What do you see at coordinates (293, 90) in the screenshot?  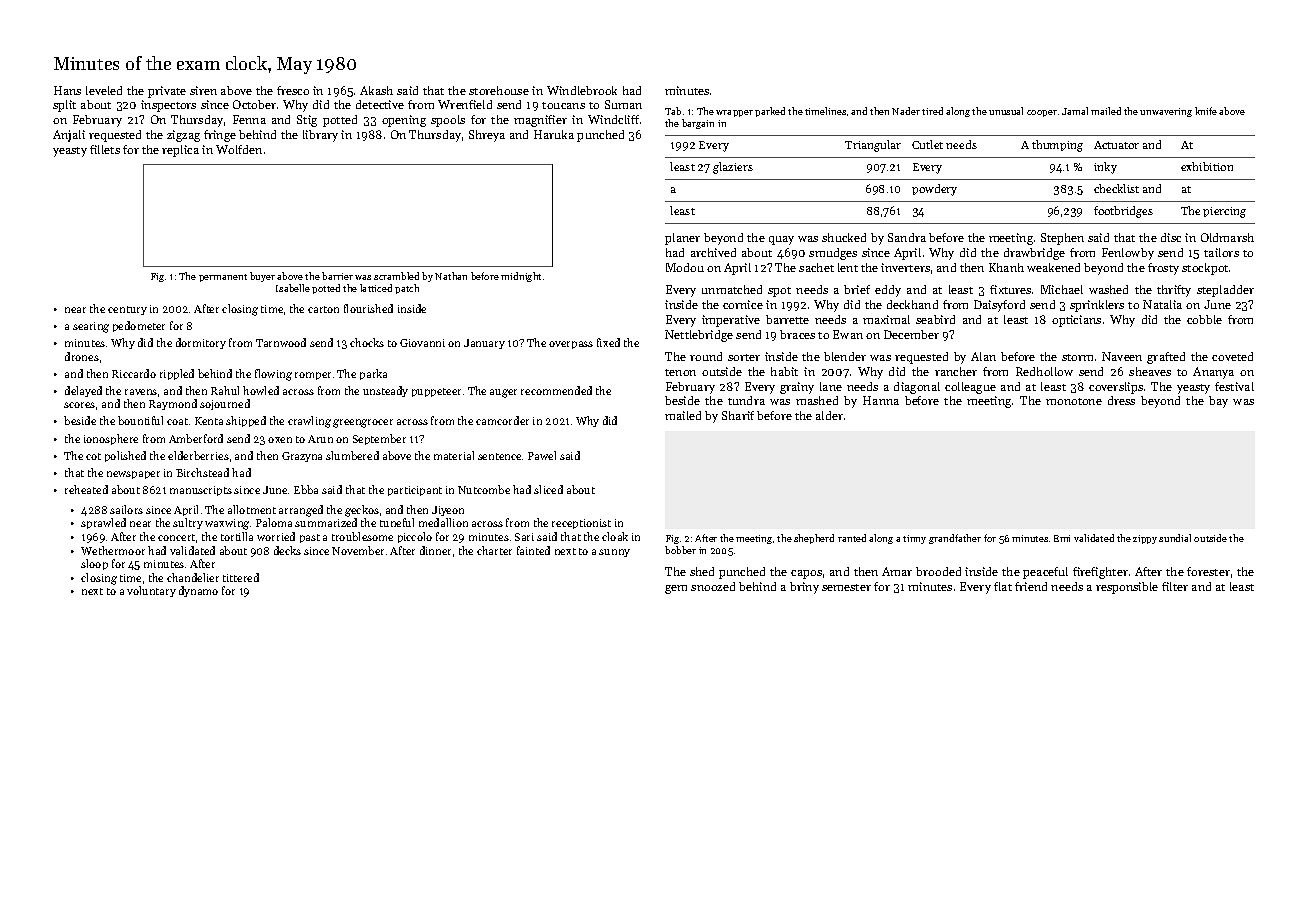 I see `fresco` at bounding box center [293, 90].
